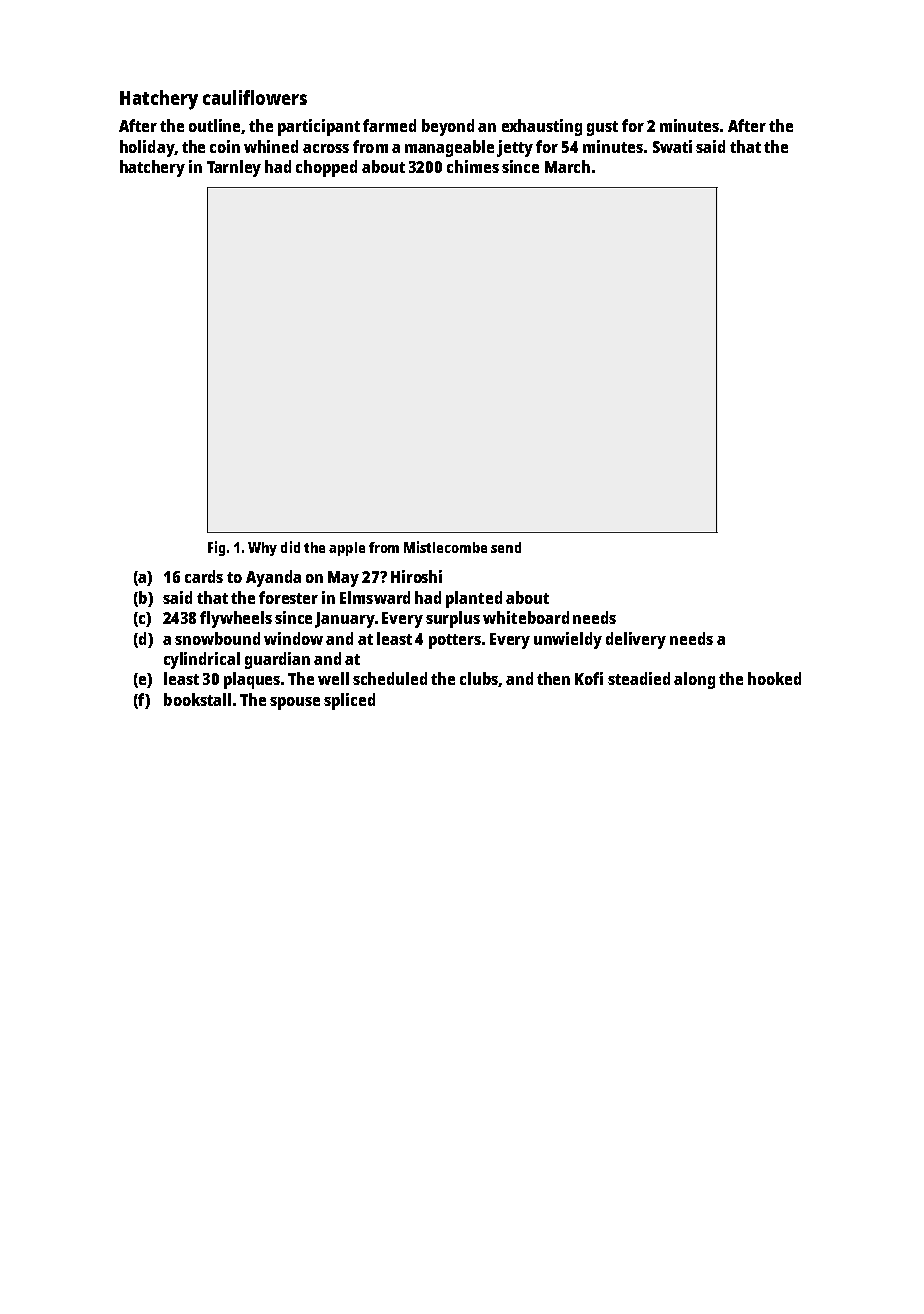  I want to click on gust, so click(602, 128).
